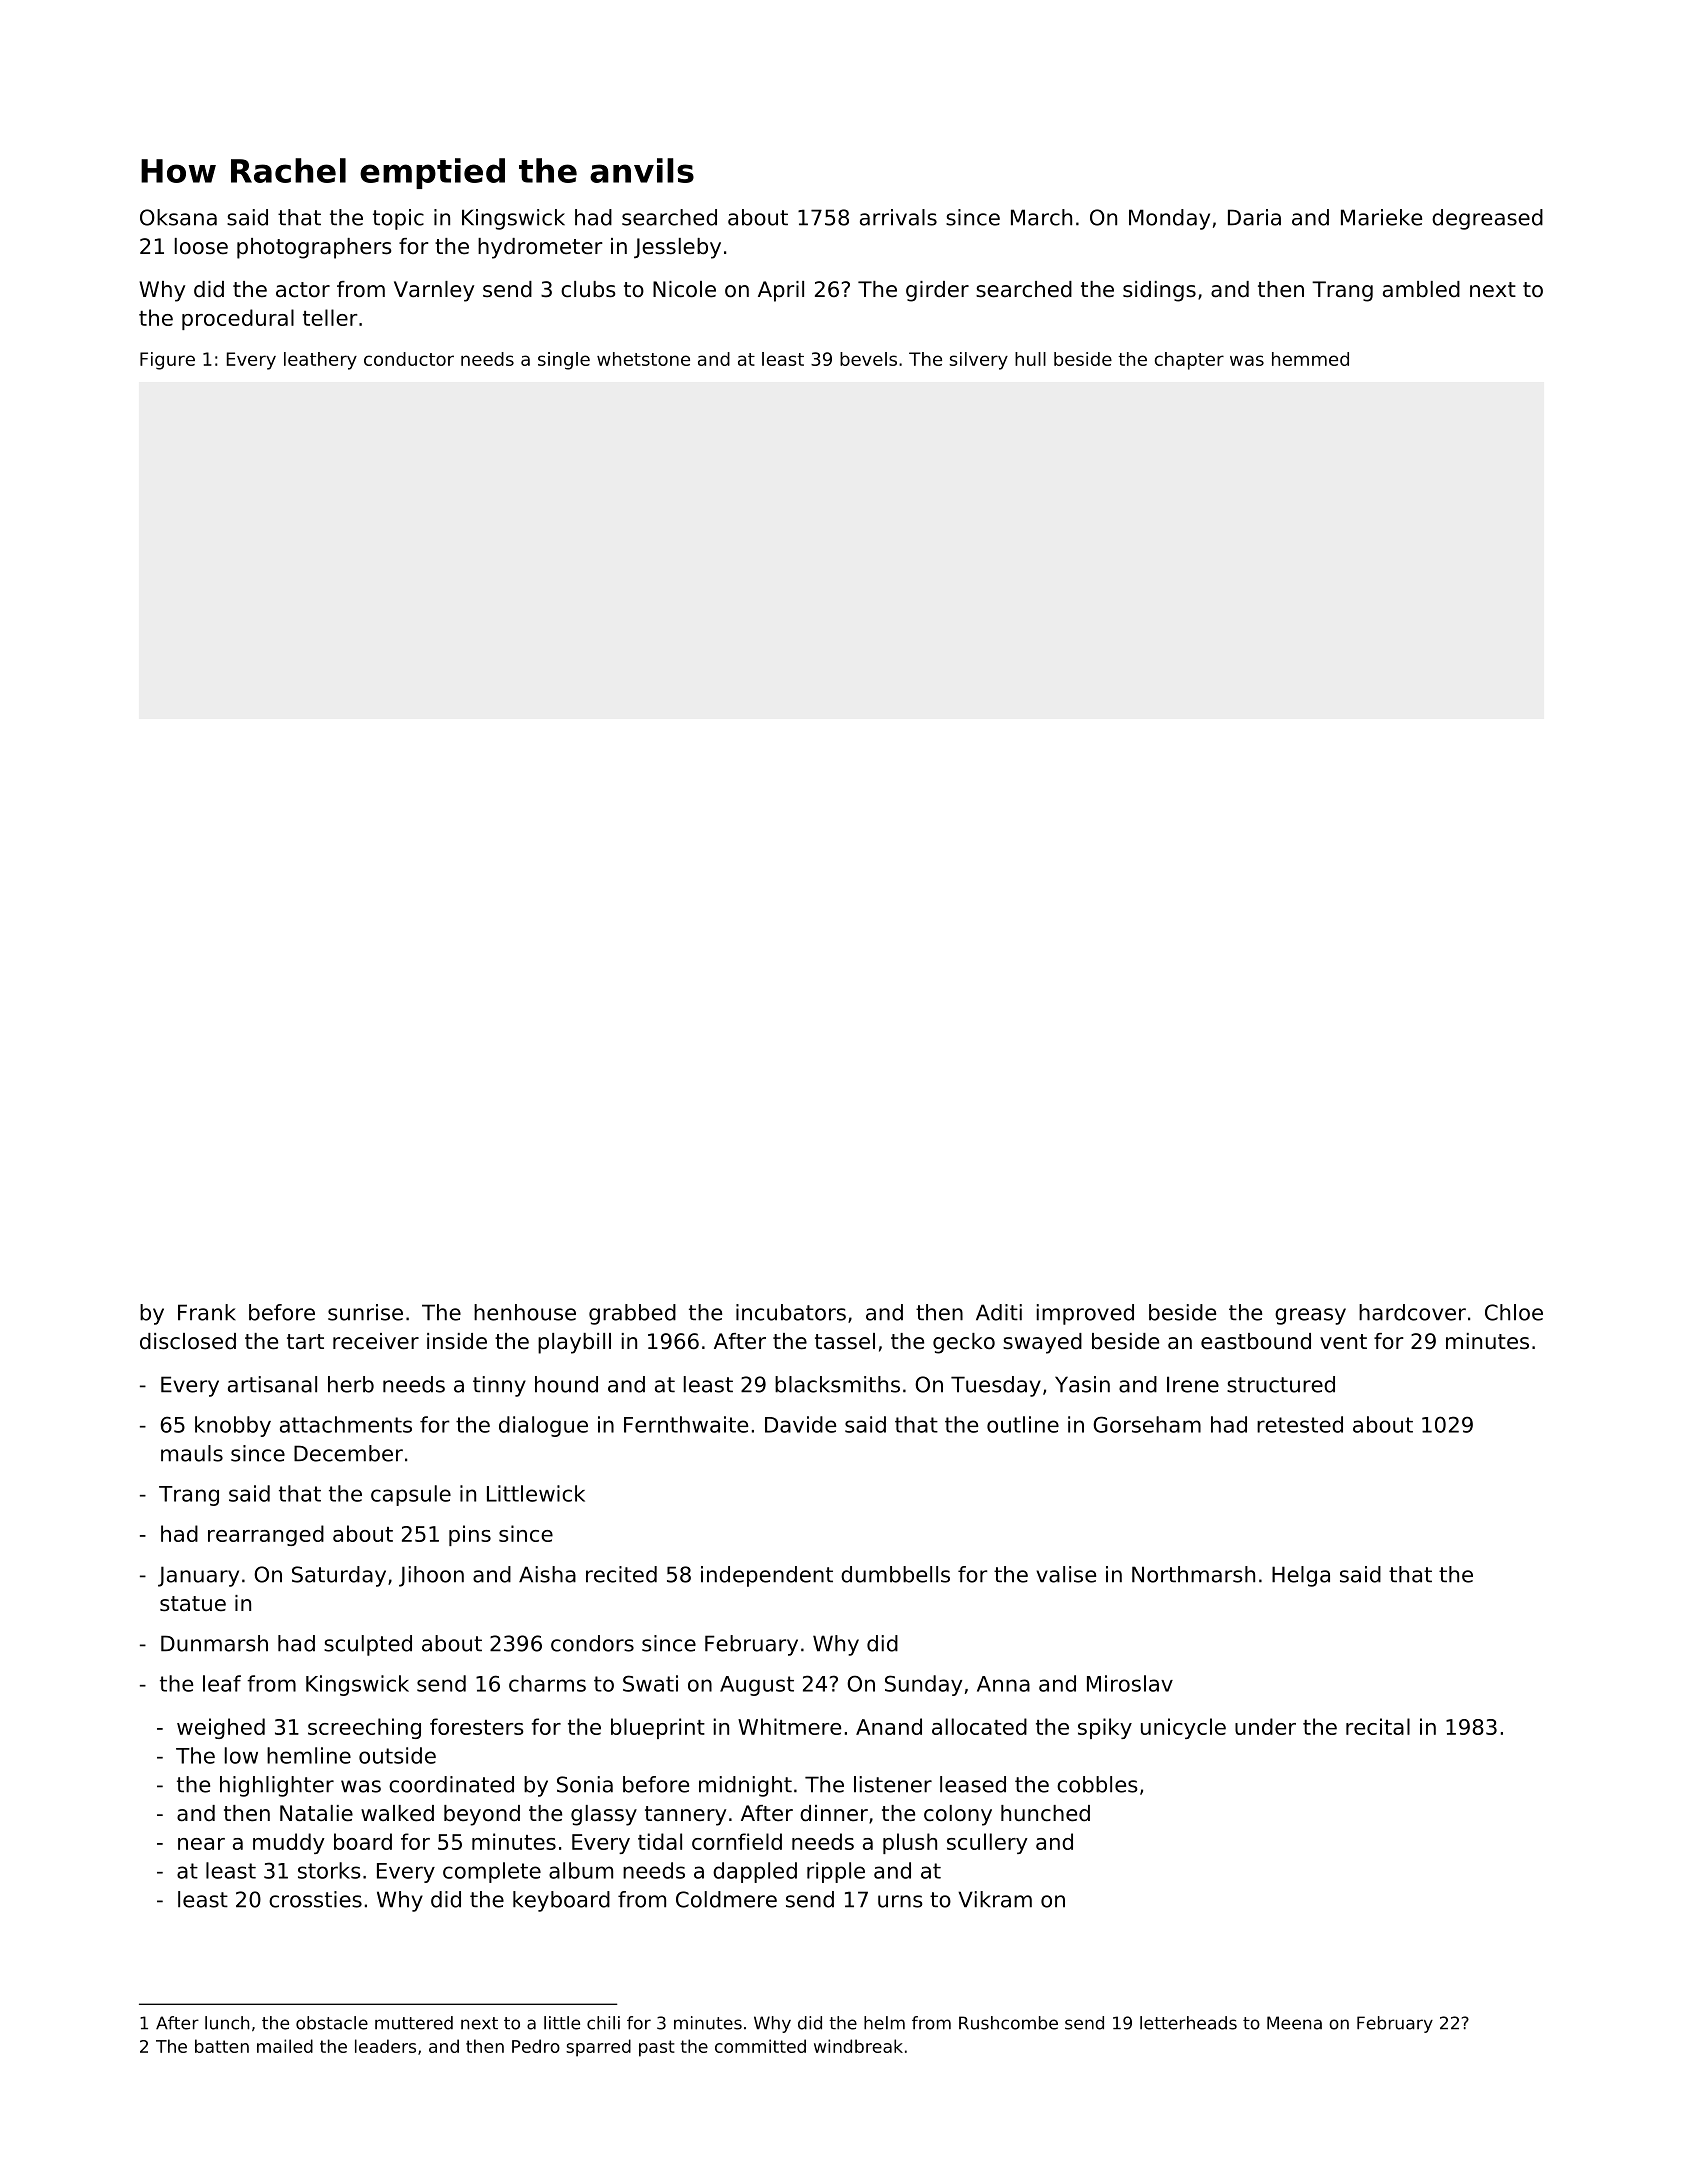  What do you see at coordinates (470, 1535) in the image?
I see `pins` at bounding box center [470, 1535].
